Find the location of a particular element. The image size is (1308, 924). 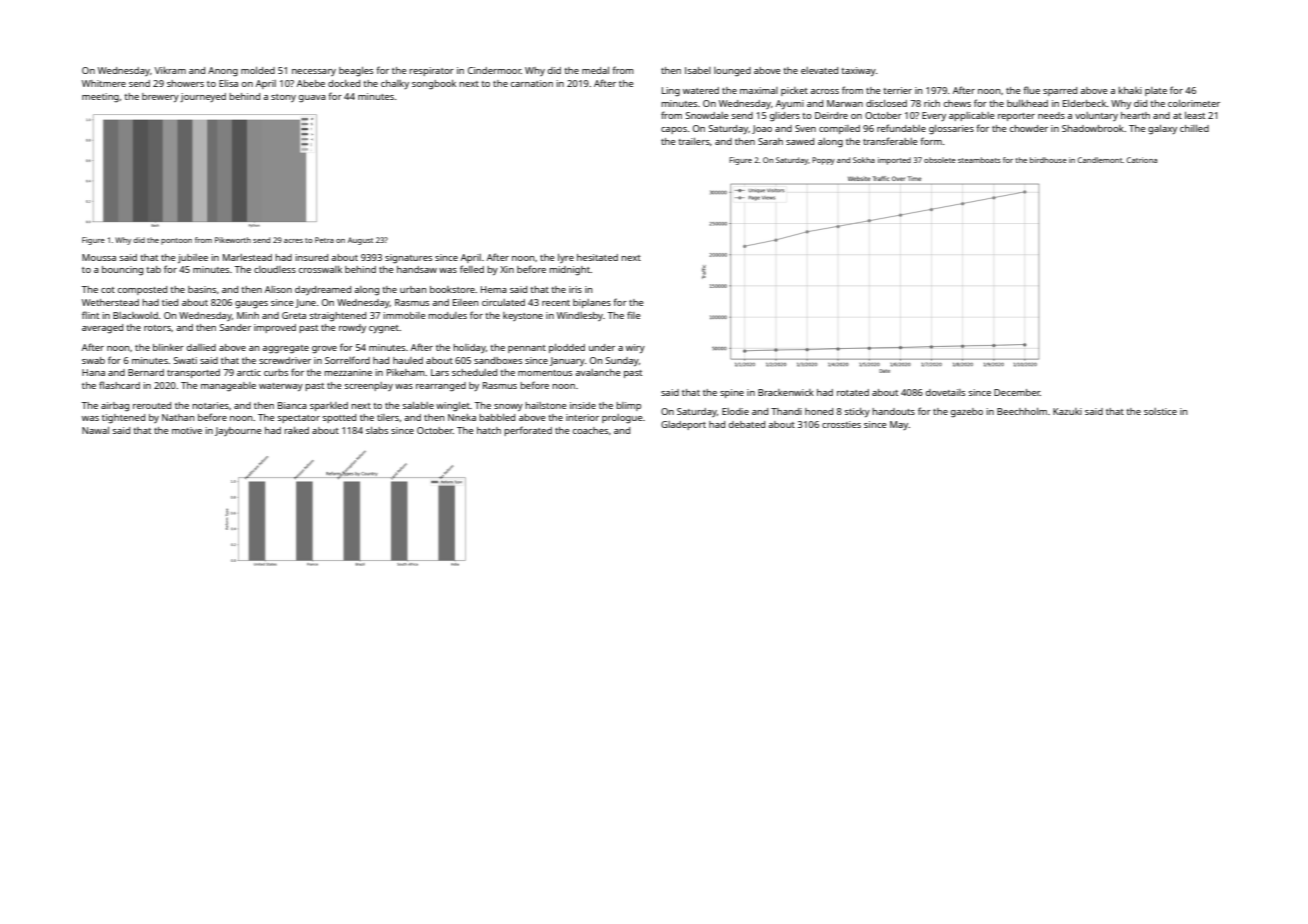

rerouted is located at coordinates (152, 405).
